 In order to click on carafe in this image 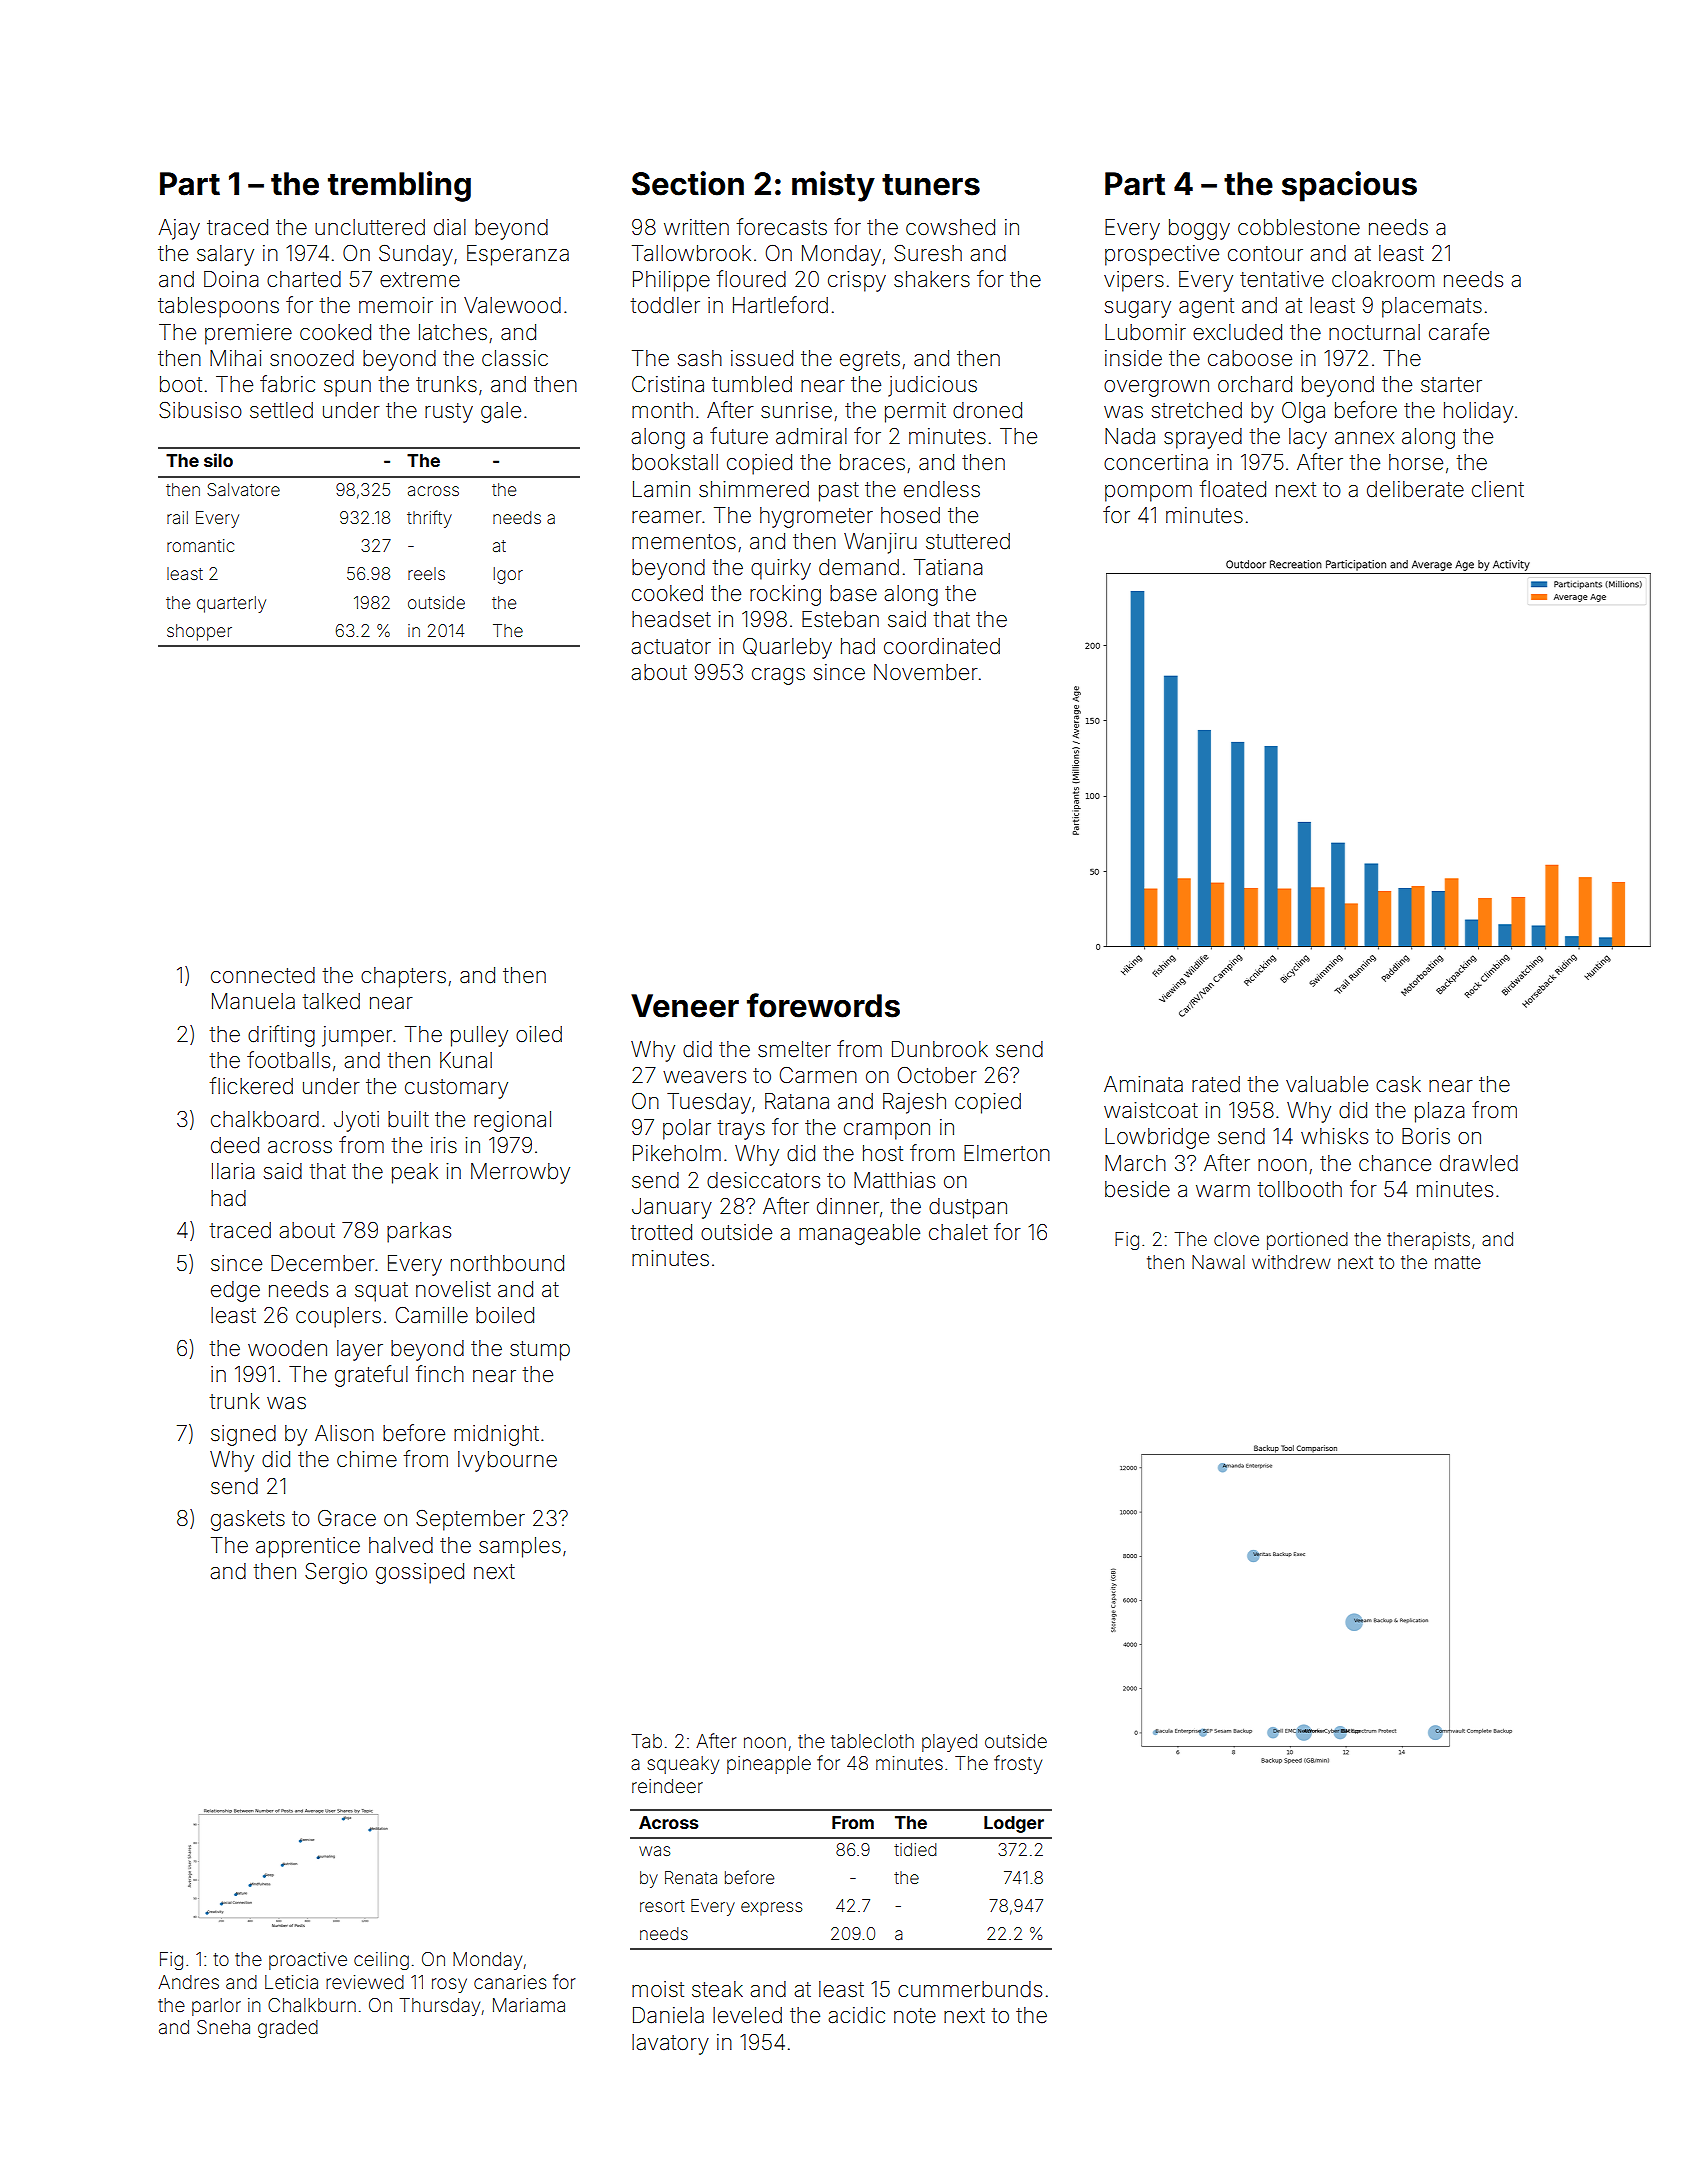, I will do `click(1459, 332)`.
